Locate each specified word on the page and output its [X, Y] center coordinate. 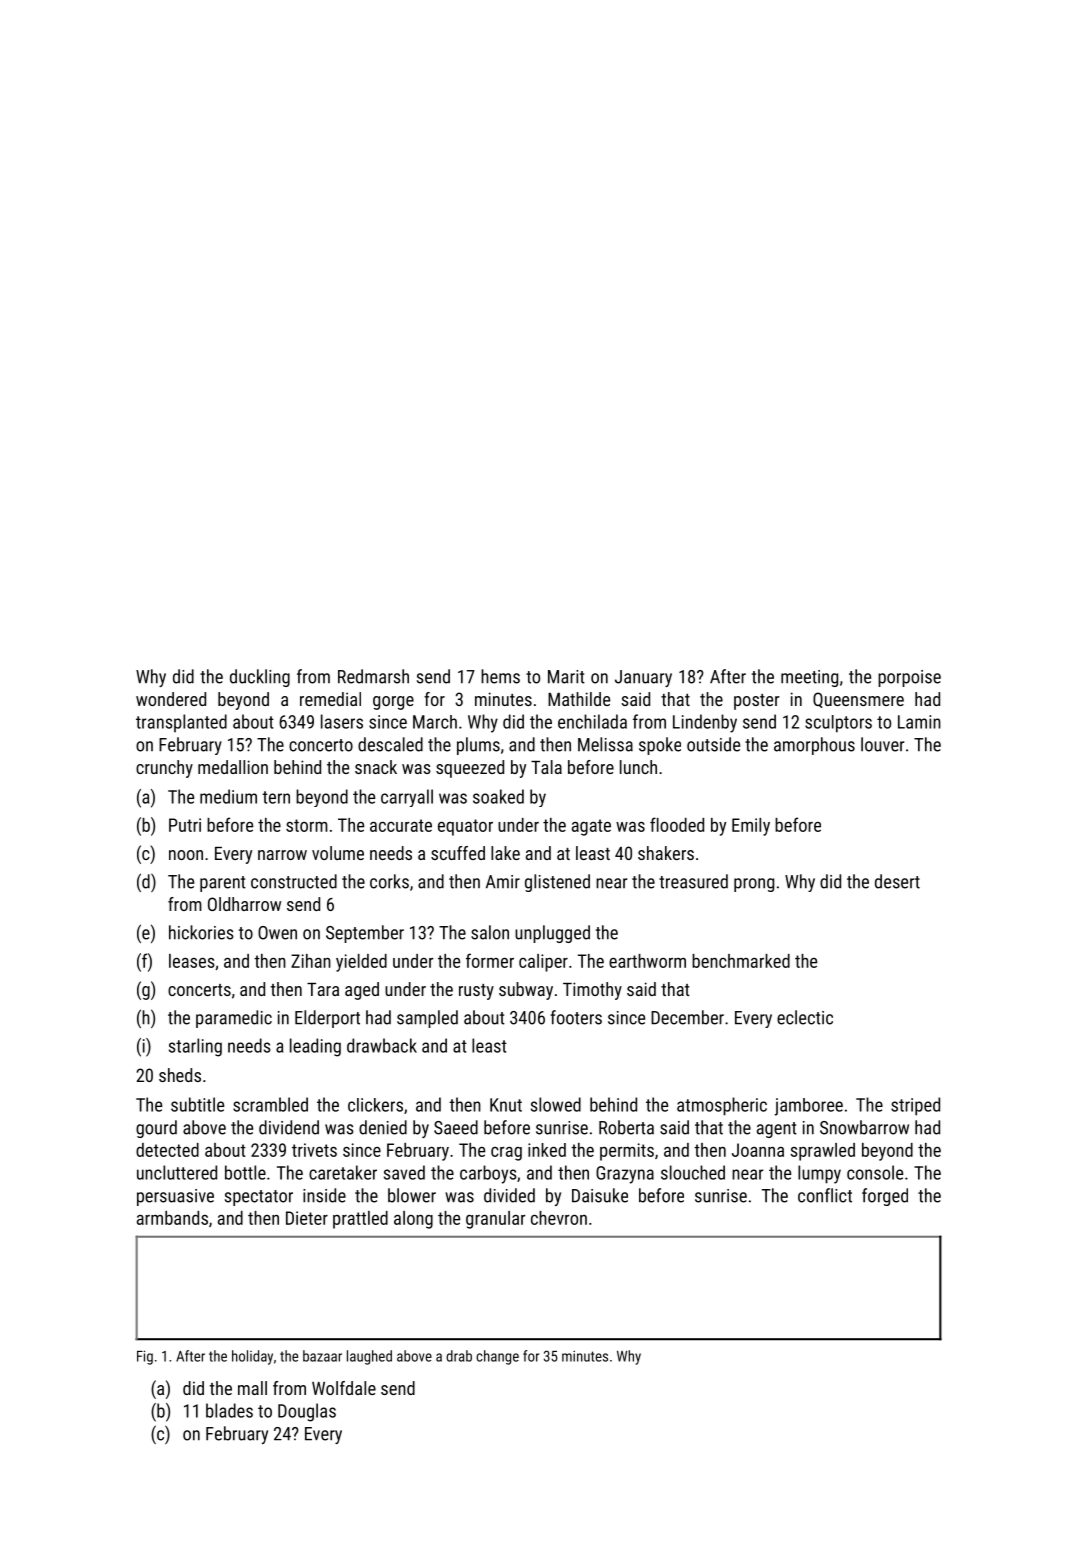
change [497, 1357]
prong [754, 885]
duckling [260, 678]
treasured [693, 881]
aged [362, 991]
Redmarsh [373, 676]
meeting [809, 678]
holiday [252, 1357]
